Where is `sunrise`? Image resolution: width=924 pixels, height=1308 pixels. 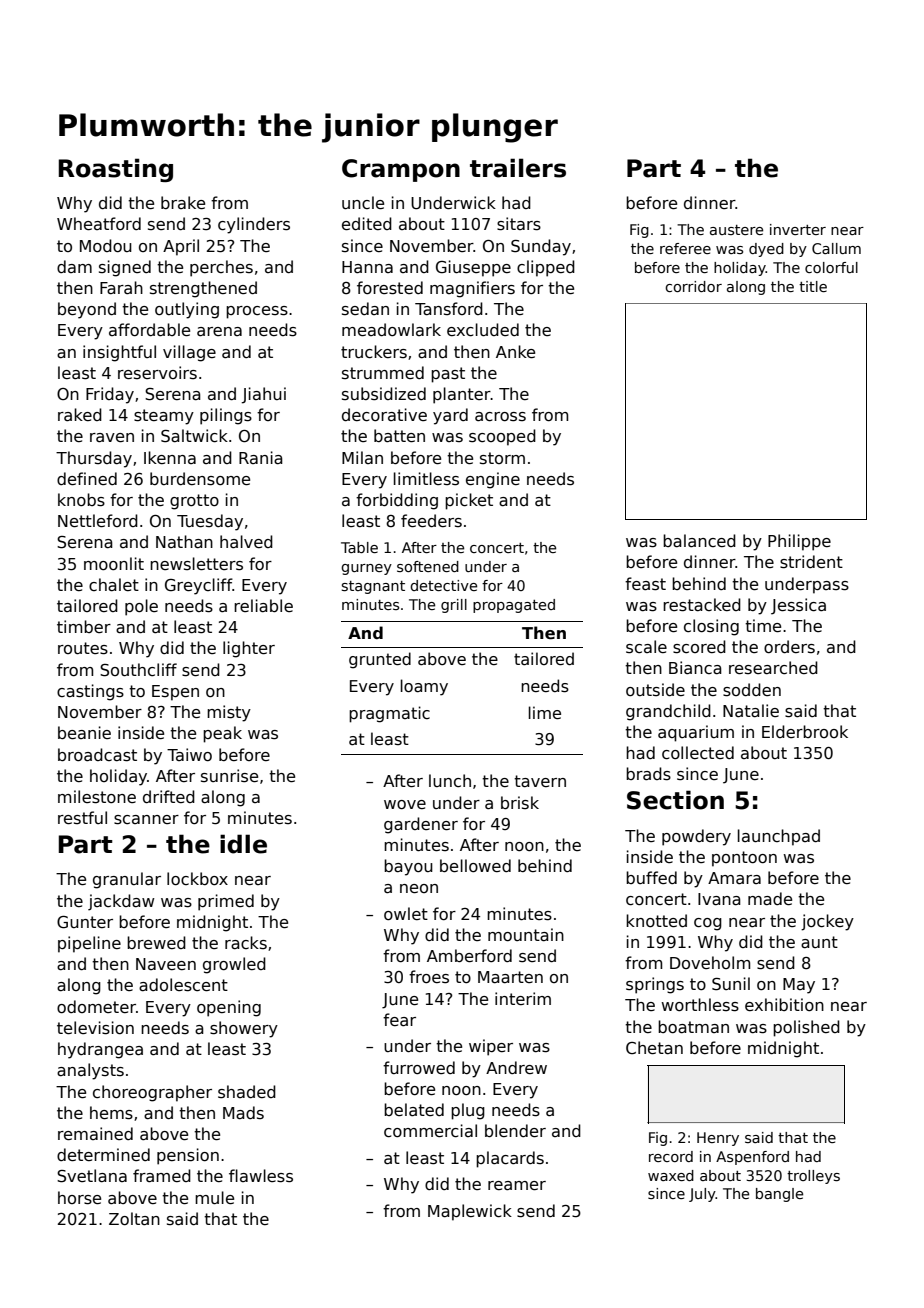
sunrise is located at coordinates (229, 776).
